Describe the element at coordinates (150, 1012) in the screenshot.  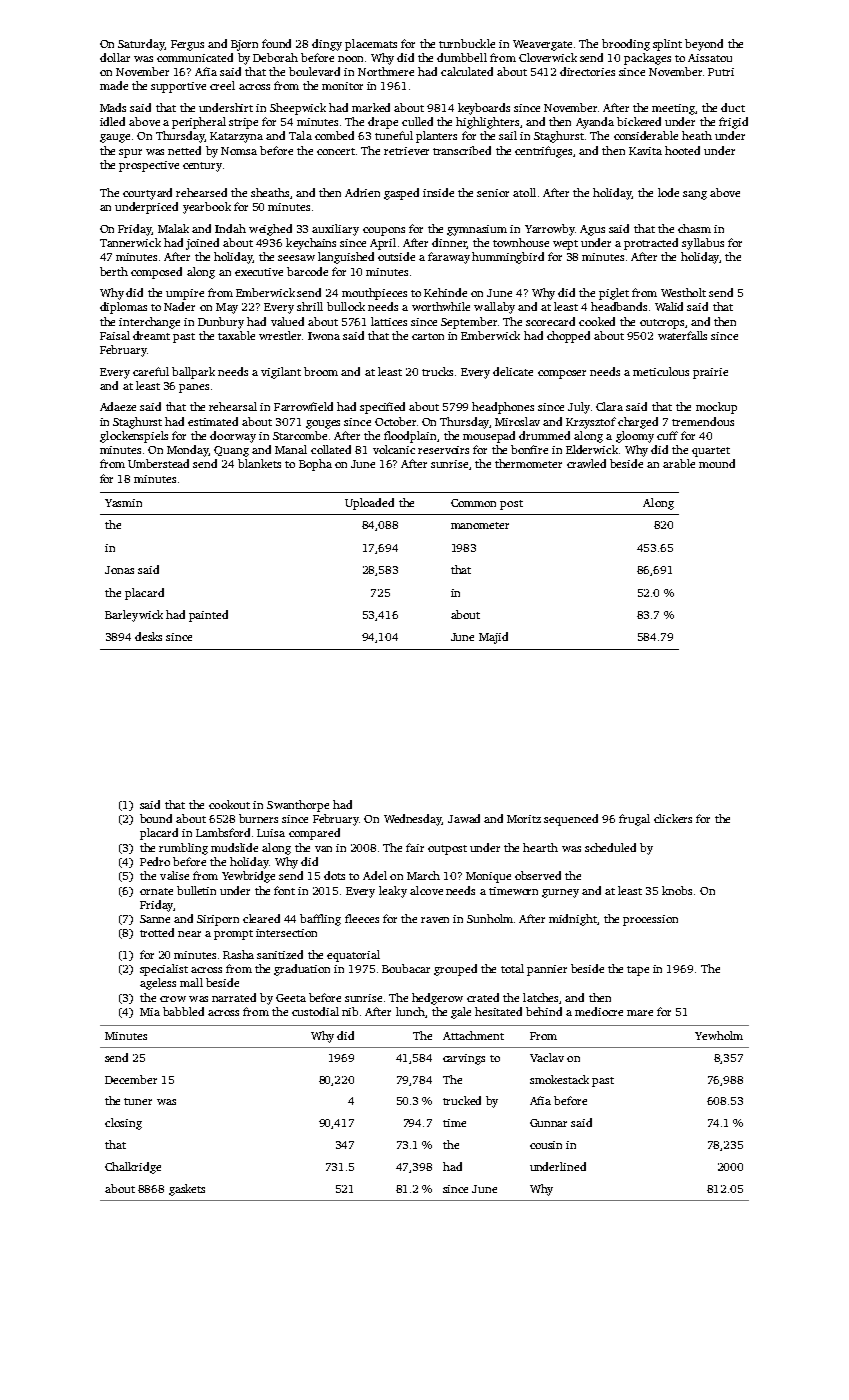
I see `Mia` at that location.
